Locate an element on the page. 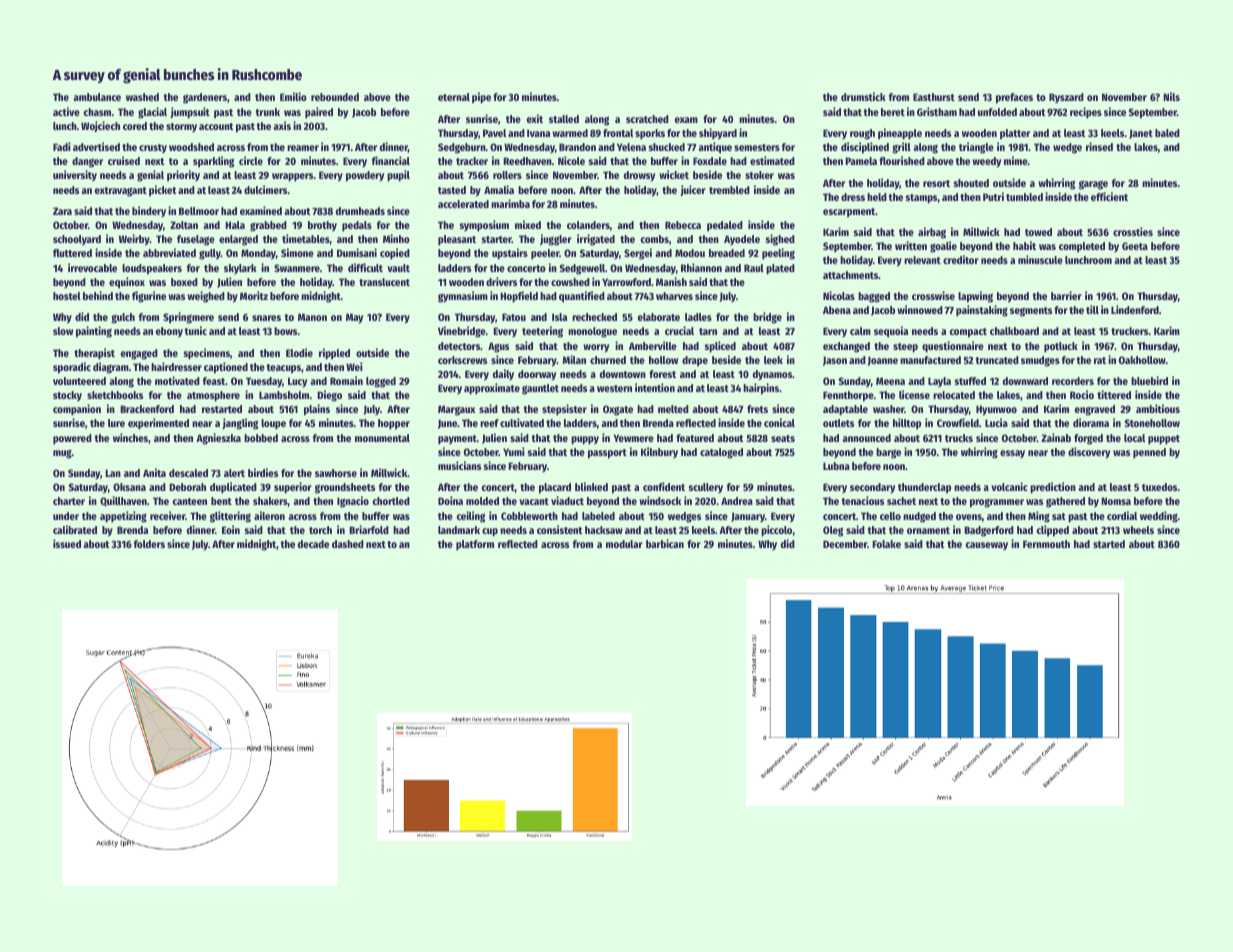 This document has width=1233, height=952. bent is located at coordinates (221, 501).
